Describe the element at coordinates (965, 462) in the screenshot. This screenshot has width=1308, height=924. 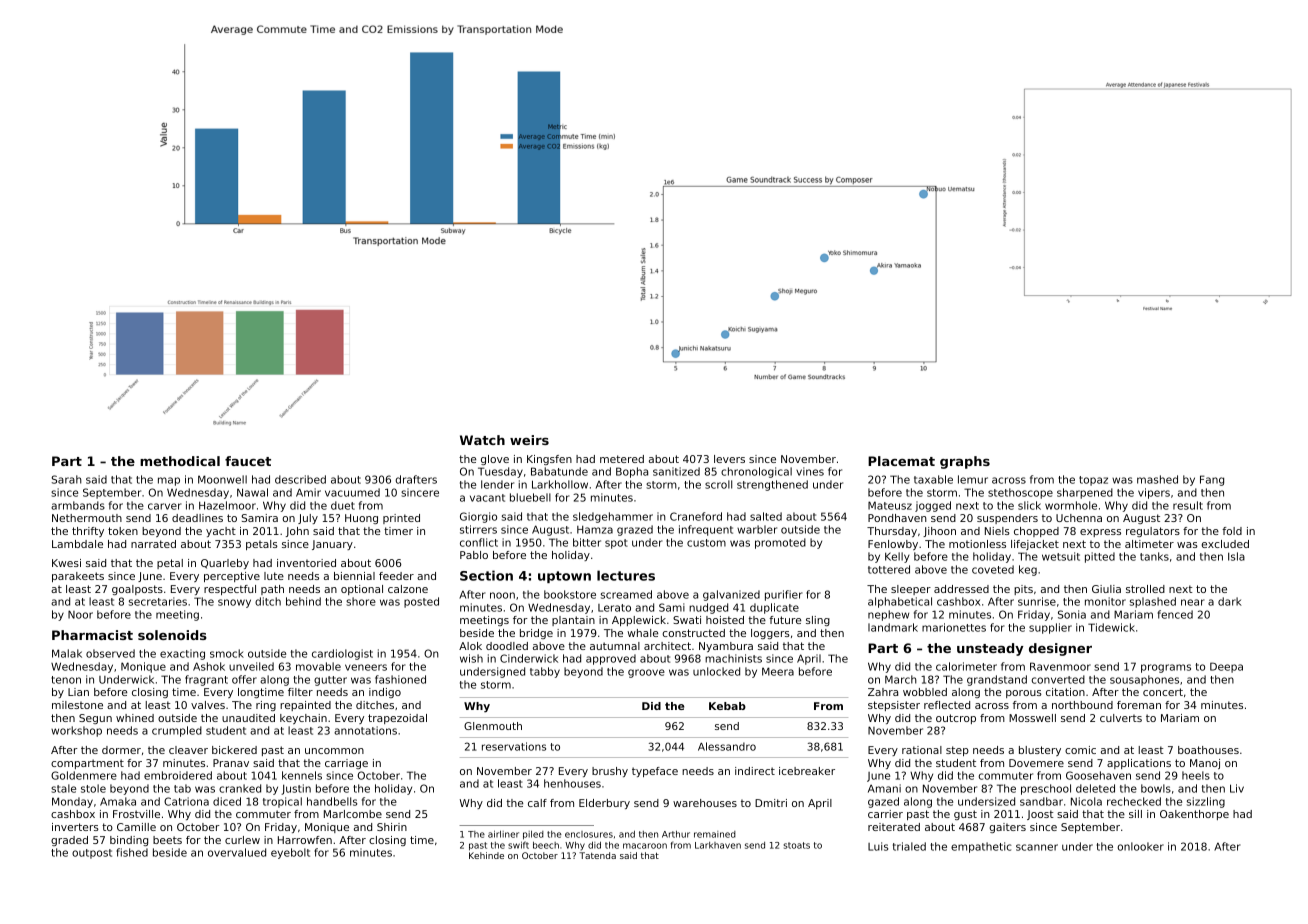
I see `graphs` at that location.
